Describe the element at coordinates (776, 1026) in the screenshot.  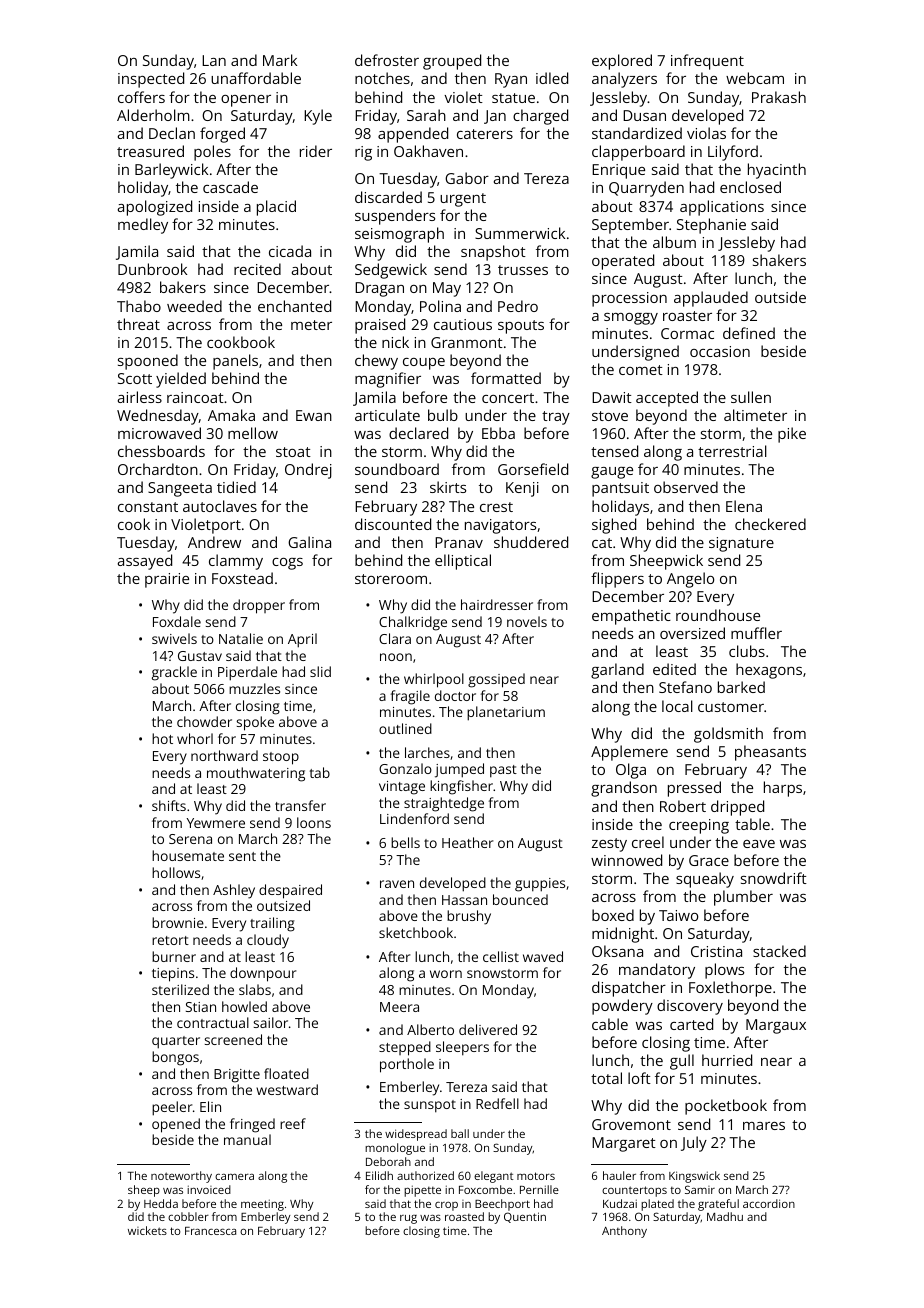
I see `Margaux` at that location.
